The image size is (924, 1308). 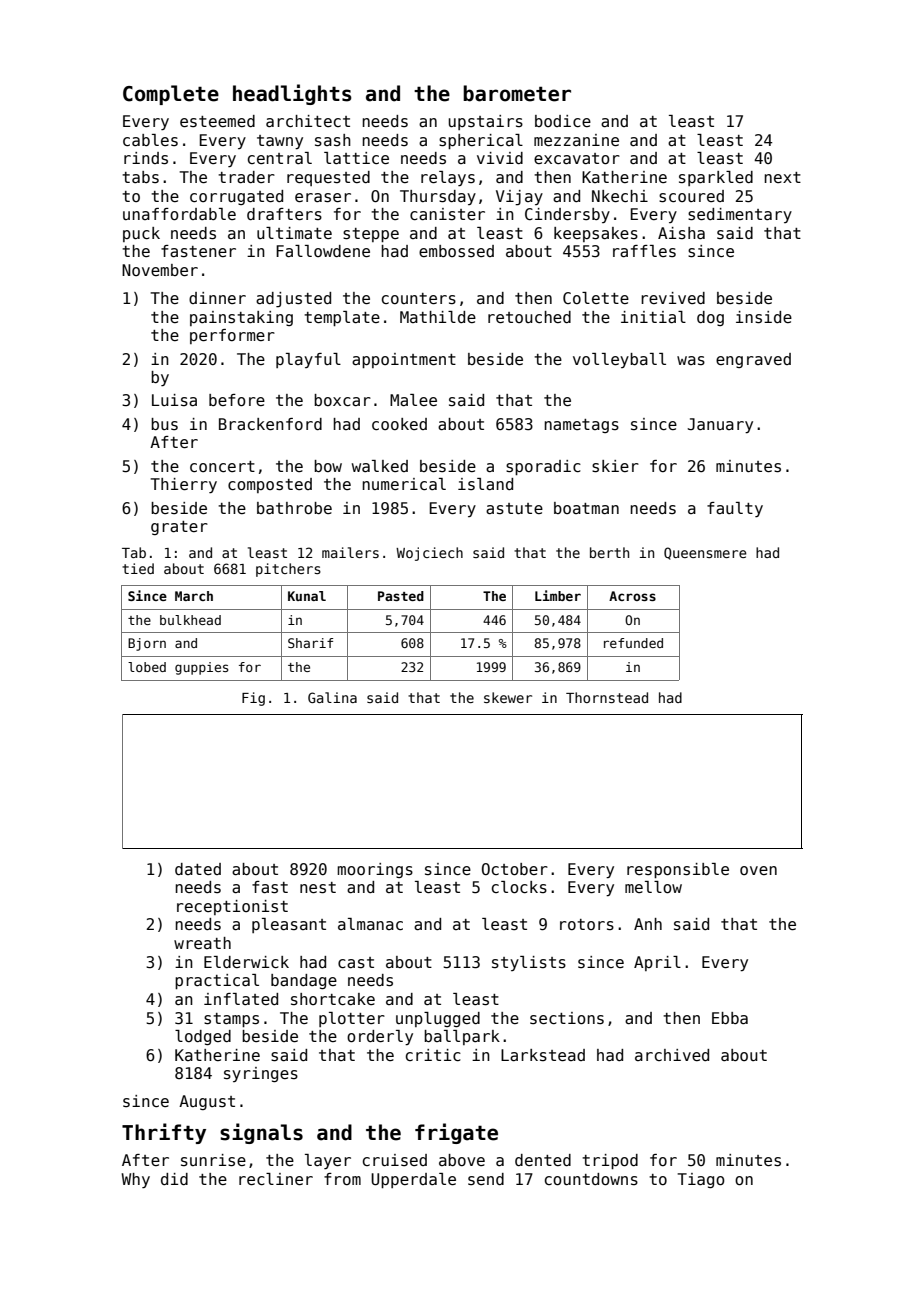 What do you see at coordinates (701, 1180) in the image?
I see `Tiago` at bounding box center [701, 1180].
